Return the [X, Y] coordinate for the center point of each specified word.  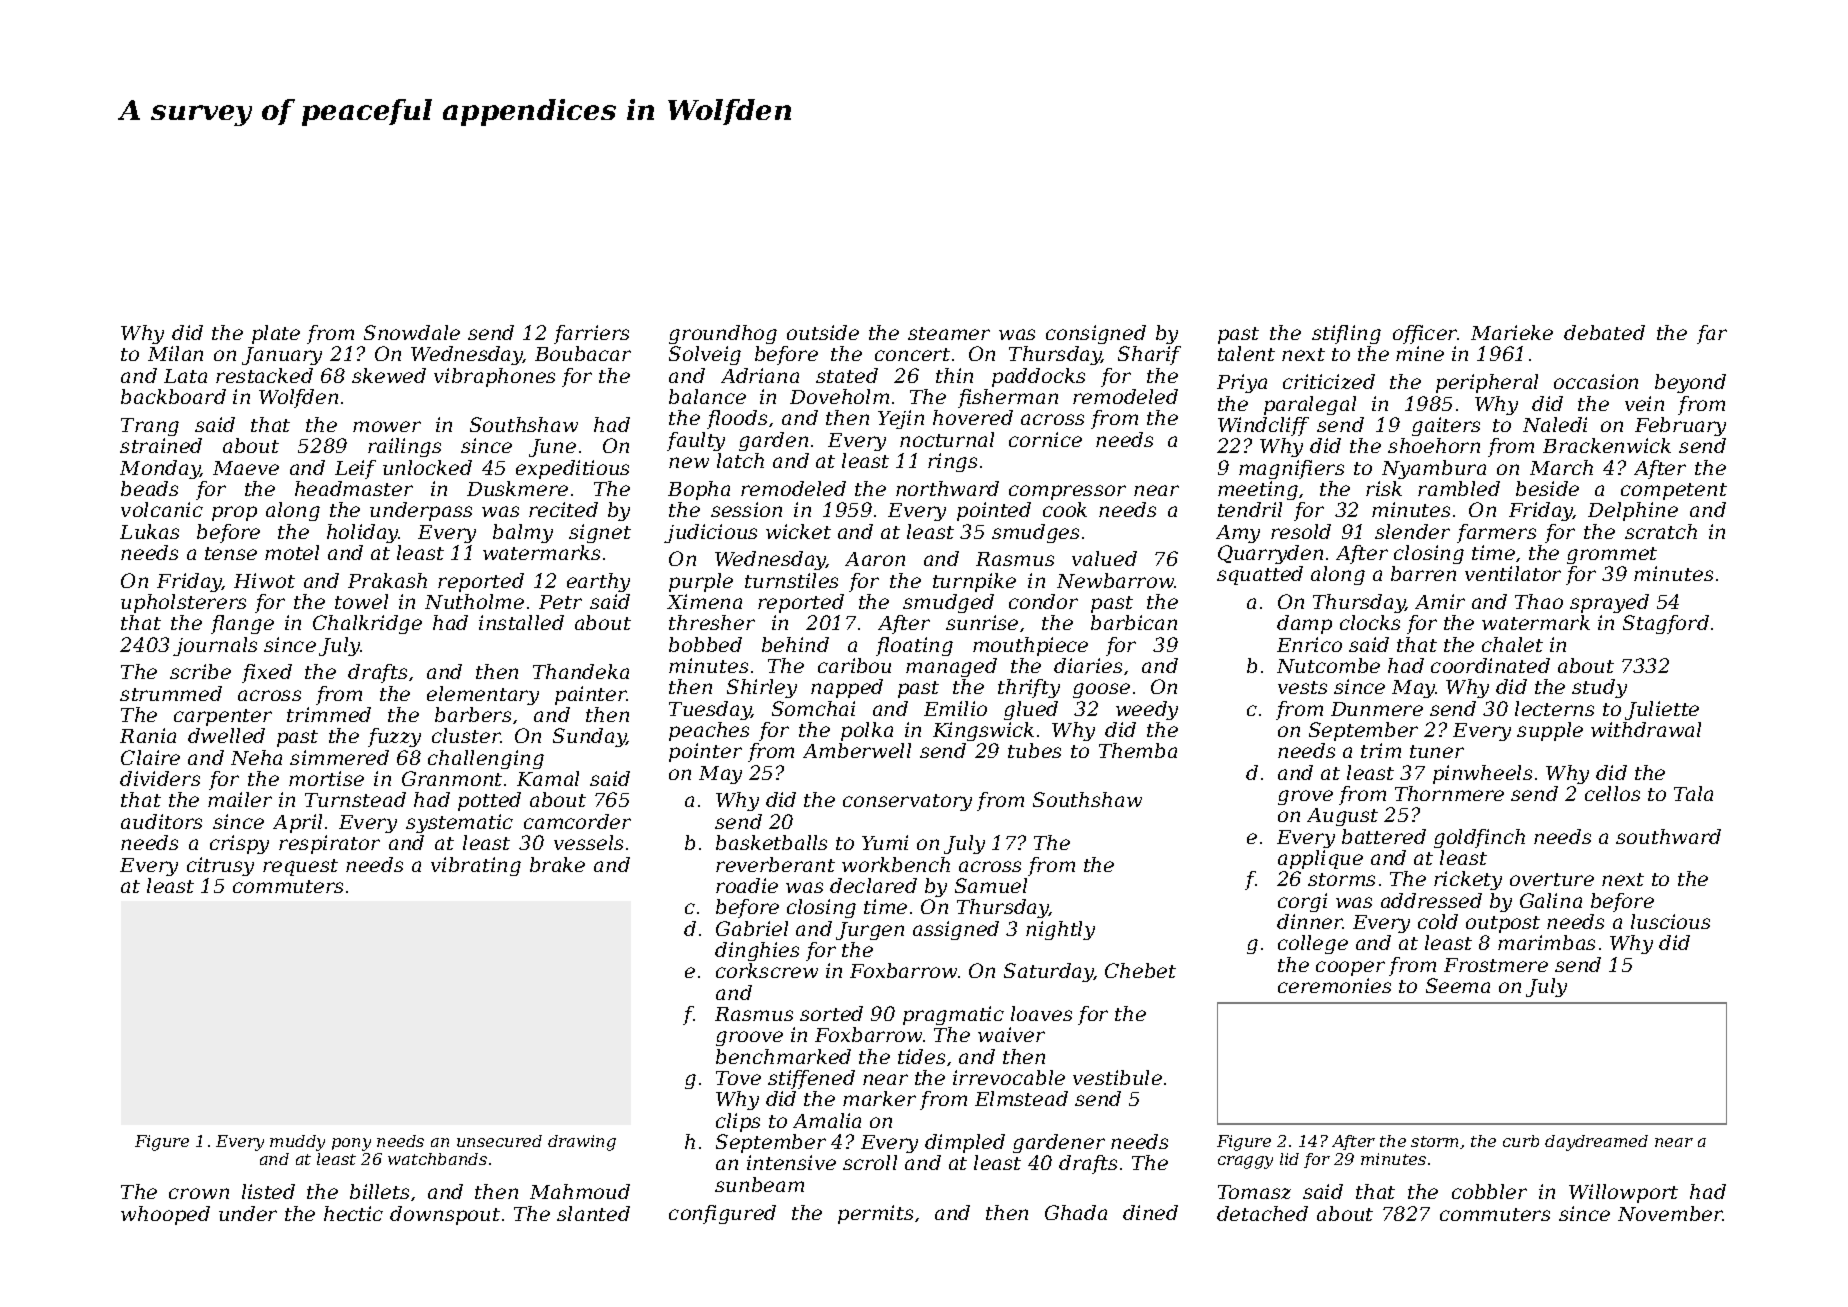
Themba [1138, 750]
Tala [1693, 793]
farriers [591, 334]
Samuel [991, 885]
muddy [297, 1143]
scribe [200, 671]
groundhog [723, 334]
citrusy [220, 866]
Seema [1458, 985]
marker [879, 1098]
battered [1384, 836]
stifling [1346, 334]
